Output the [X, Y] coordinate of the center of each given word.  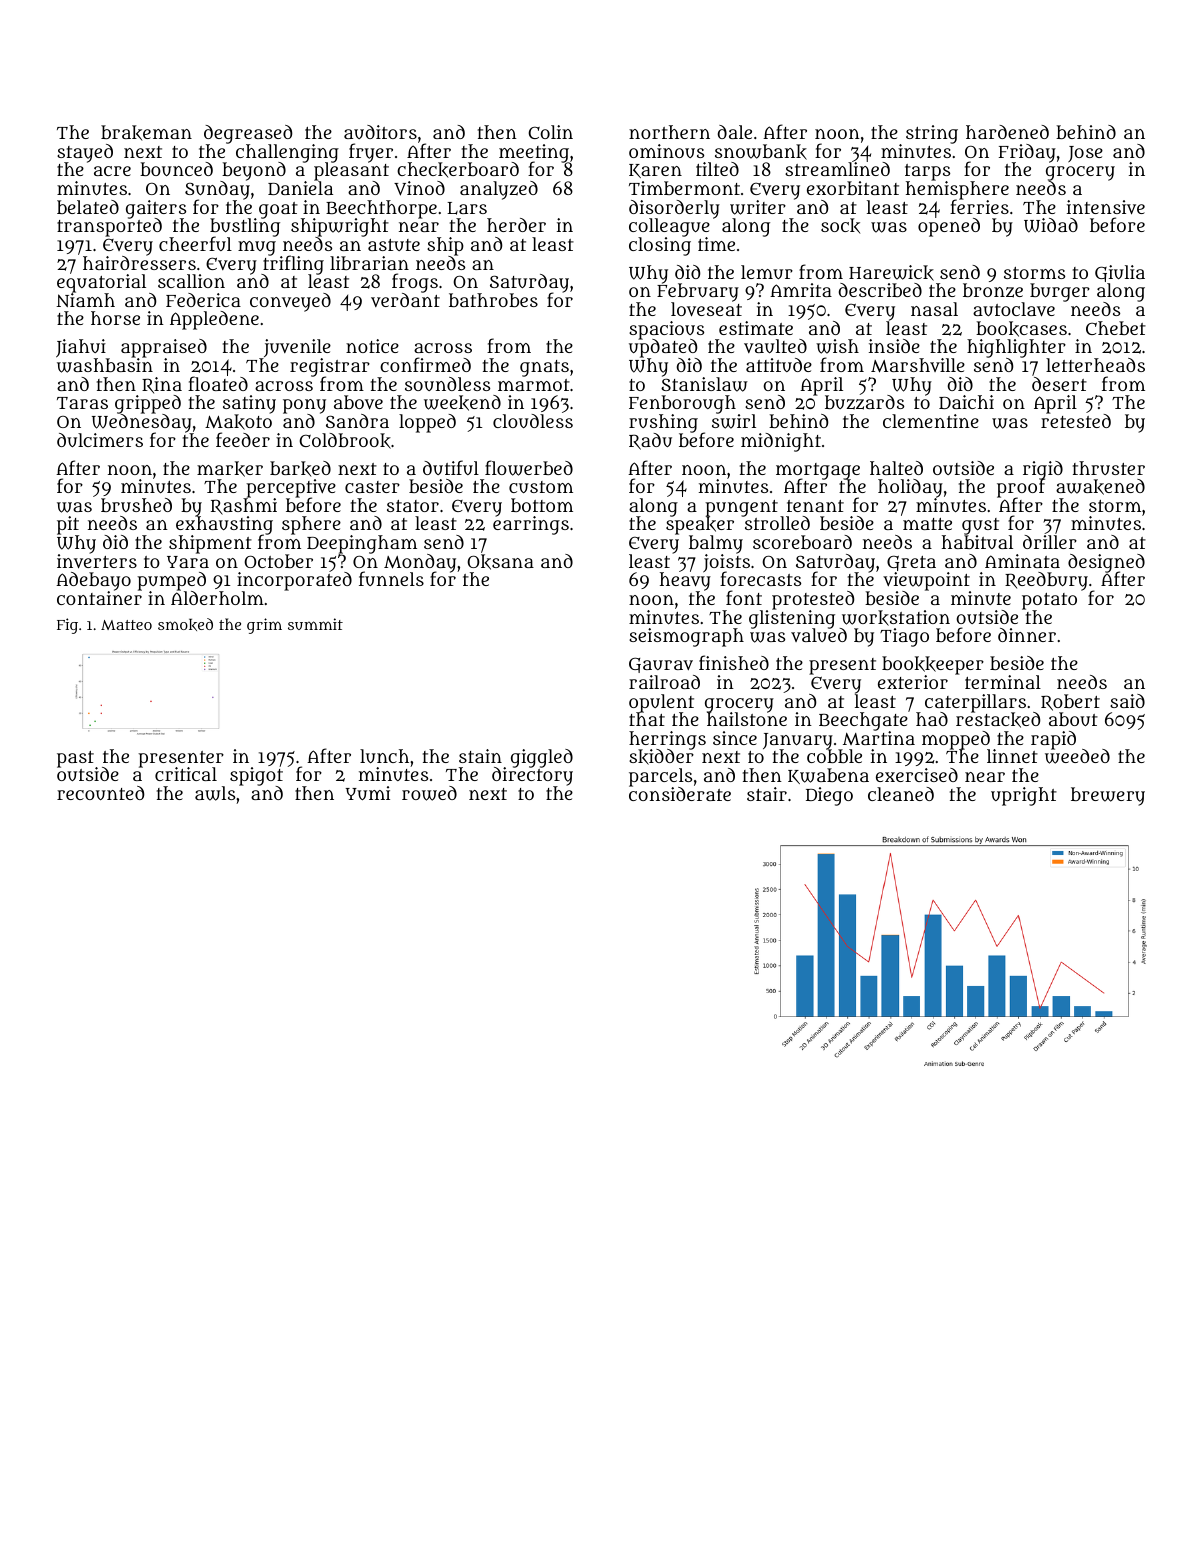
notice [372, 346]
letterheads [1095, 365]
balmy [716, 544]
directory [532, 777]
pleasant [351, 172]
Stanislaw [704, 384]
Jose [1085, 154]
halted [896, 468]
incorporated [294, 582]
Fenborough [682, 404]
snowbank [761, 152]
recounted [100, 793]
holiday [910, 488]
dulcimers [100, 440]
